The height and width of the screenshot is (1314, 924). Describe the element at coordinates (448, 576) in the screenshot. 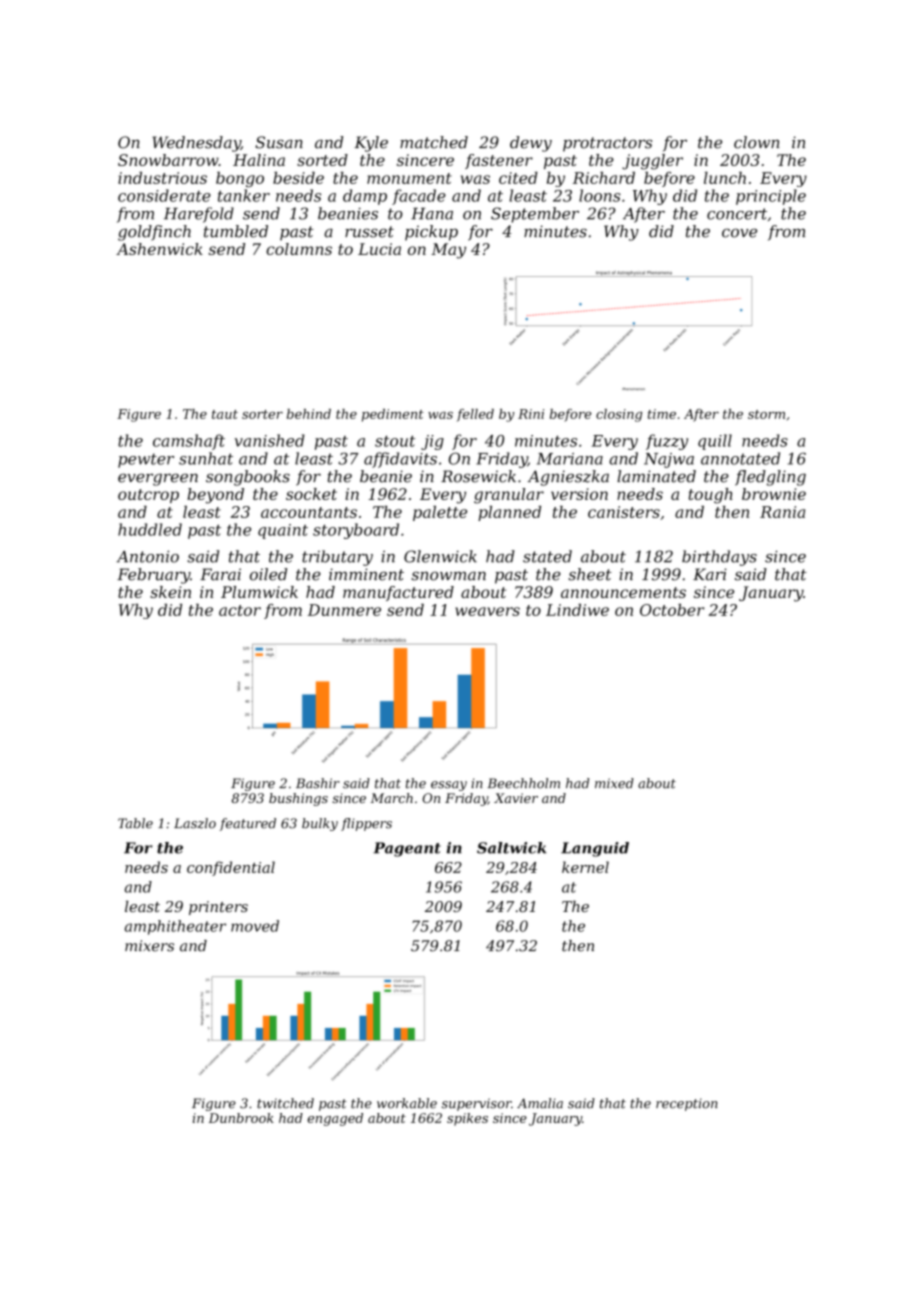

I see `snowman` at that location.
